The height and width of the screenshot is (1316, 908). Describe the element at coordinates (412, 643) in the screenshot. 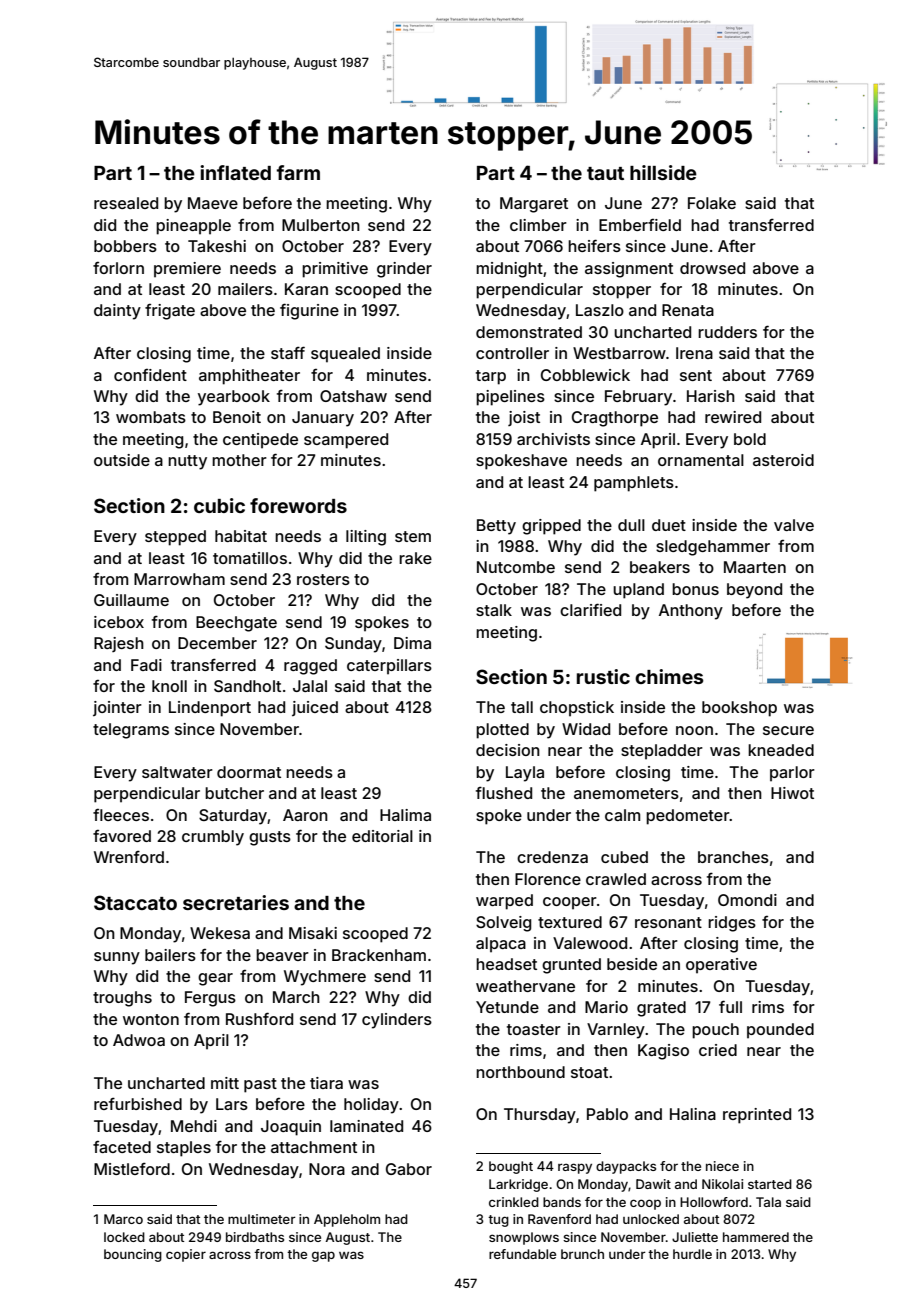

I see `Dima` at that location.
